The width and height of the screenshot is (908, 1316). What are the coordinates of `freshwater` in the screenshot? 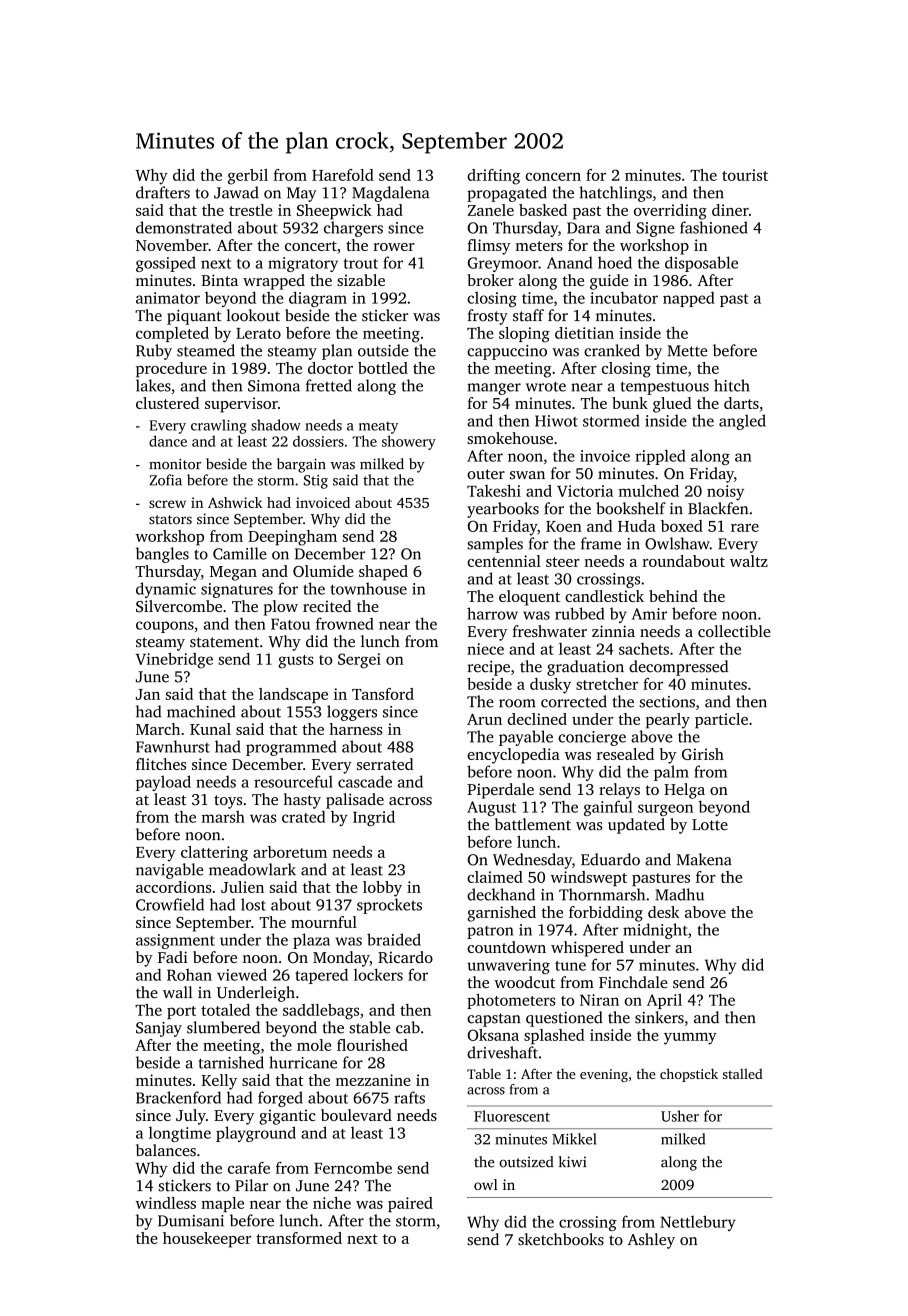 It's located at (550, 631).
